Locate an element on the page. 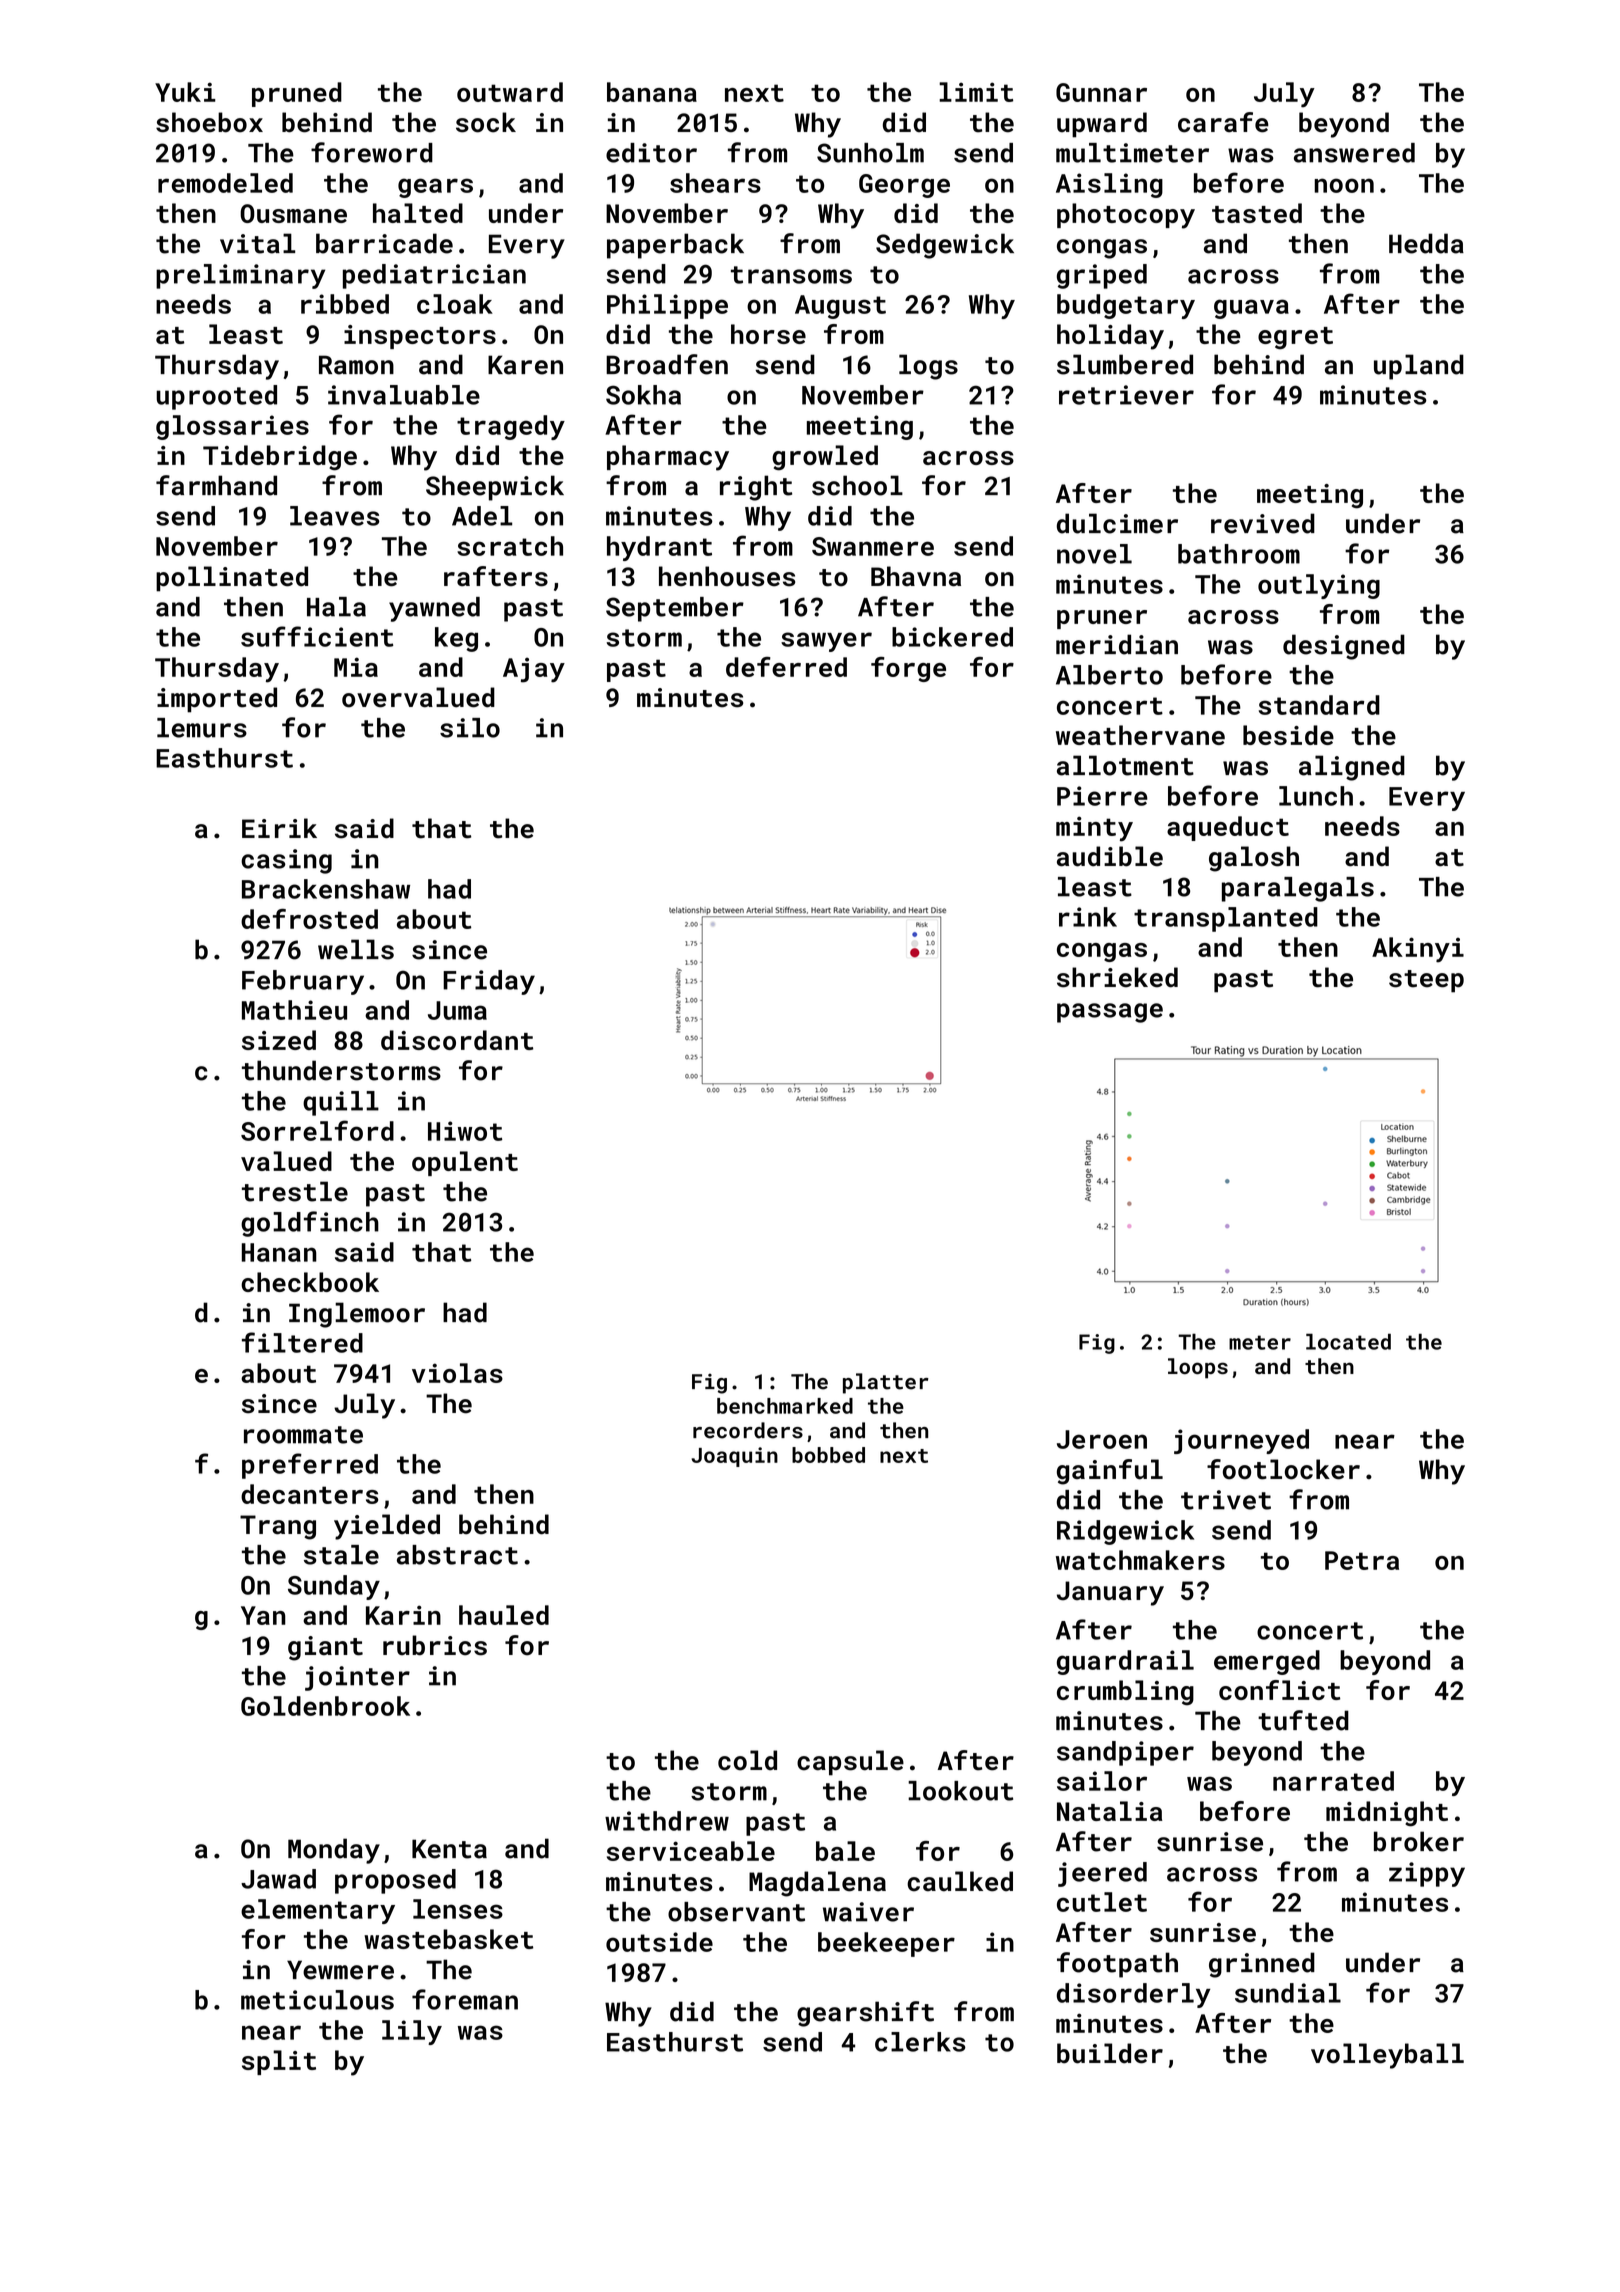  Aisling is located at coordinates (1109, 185).
